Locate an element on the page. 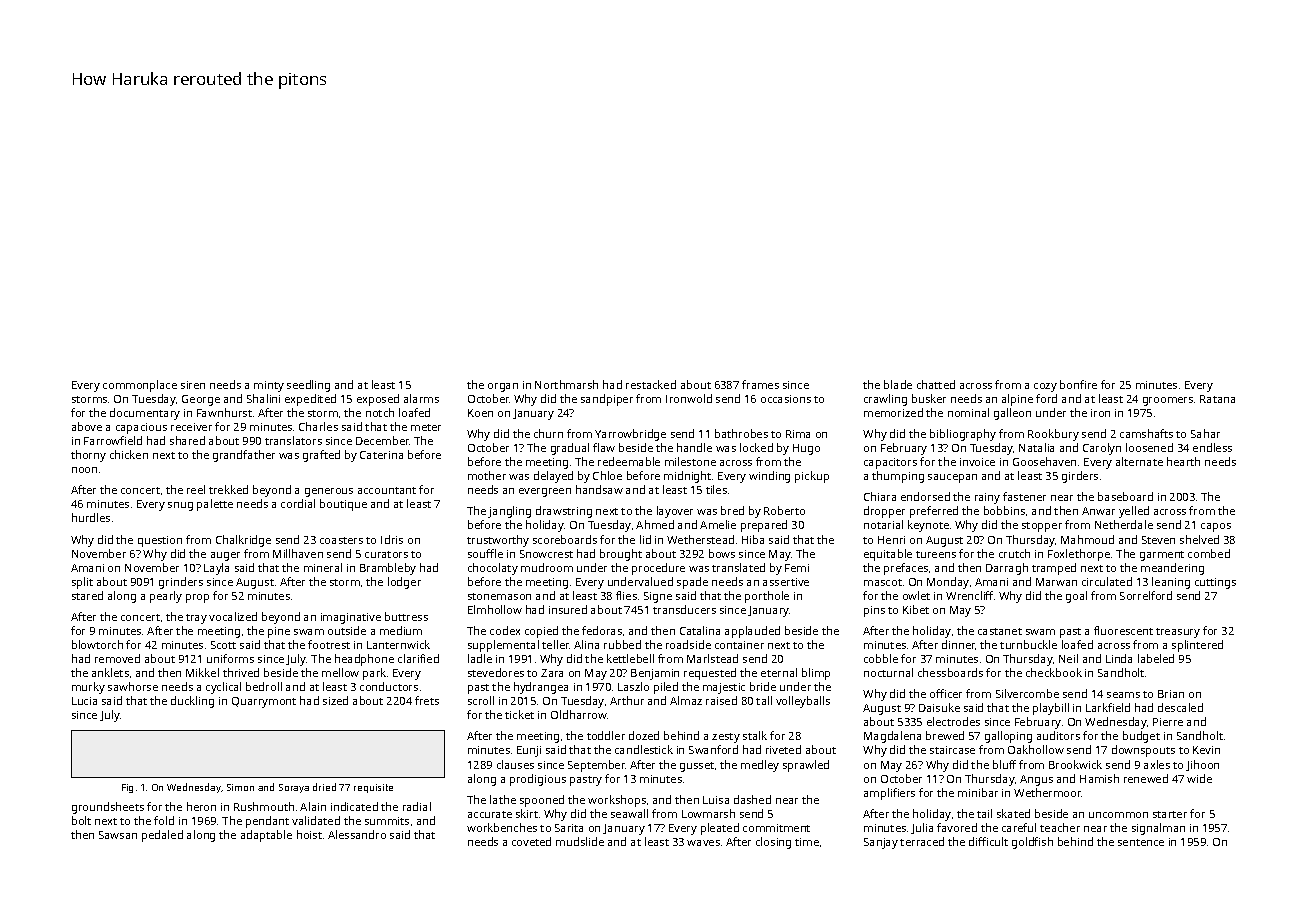  Zara is located at coordinates (552, 673).
